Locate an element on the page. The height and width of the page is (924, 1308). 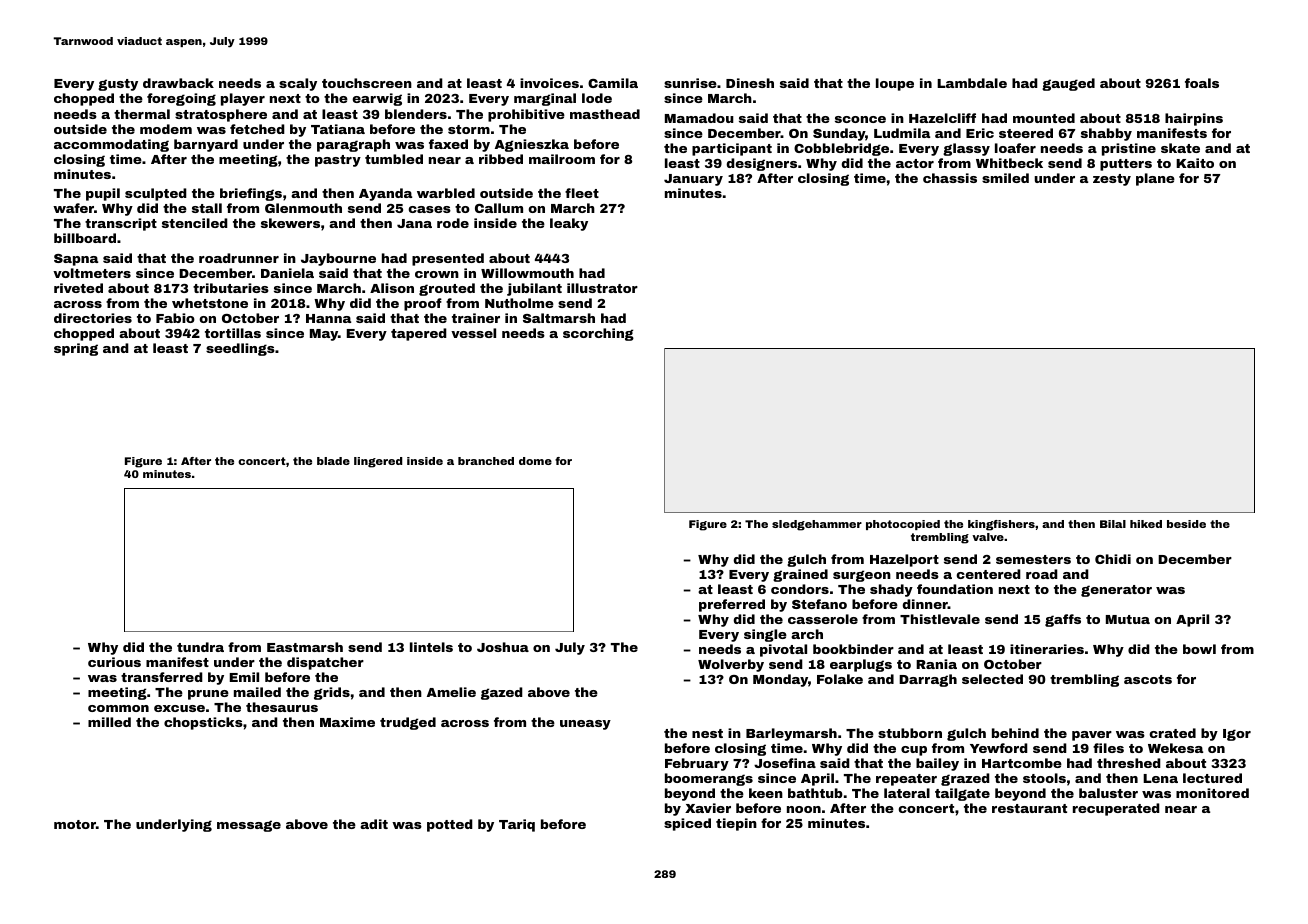
pastry is located at coordinates (338, 161).
